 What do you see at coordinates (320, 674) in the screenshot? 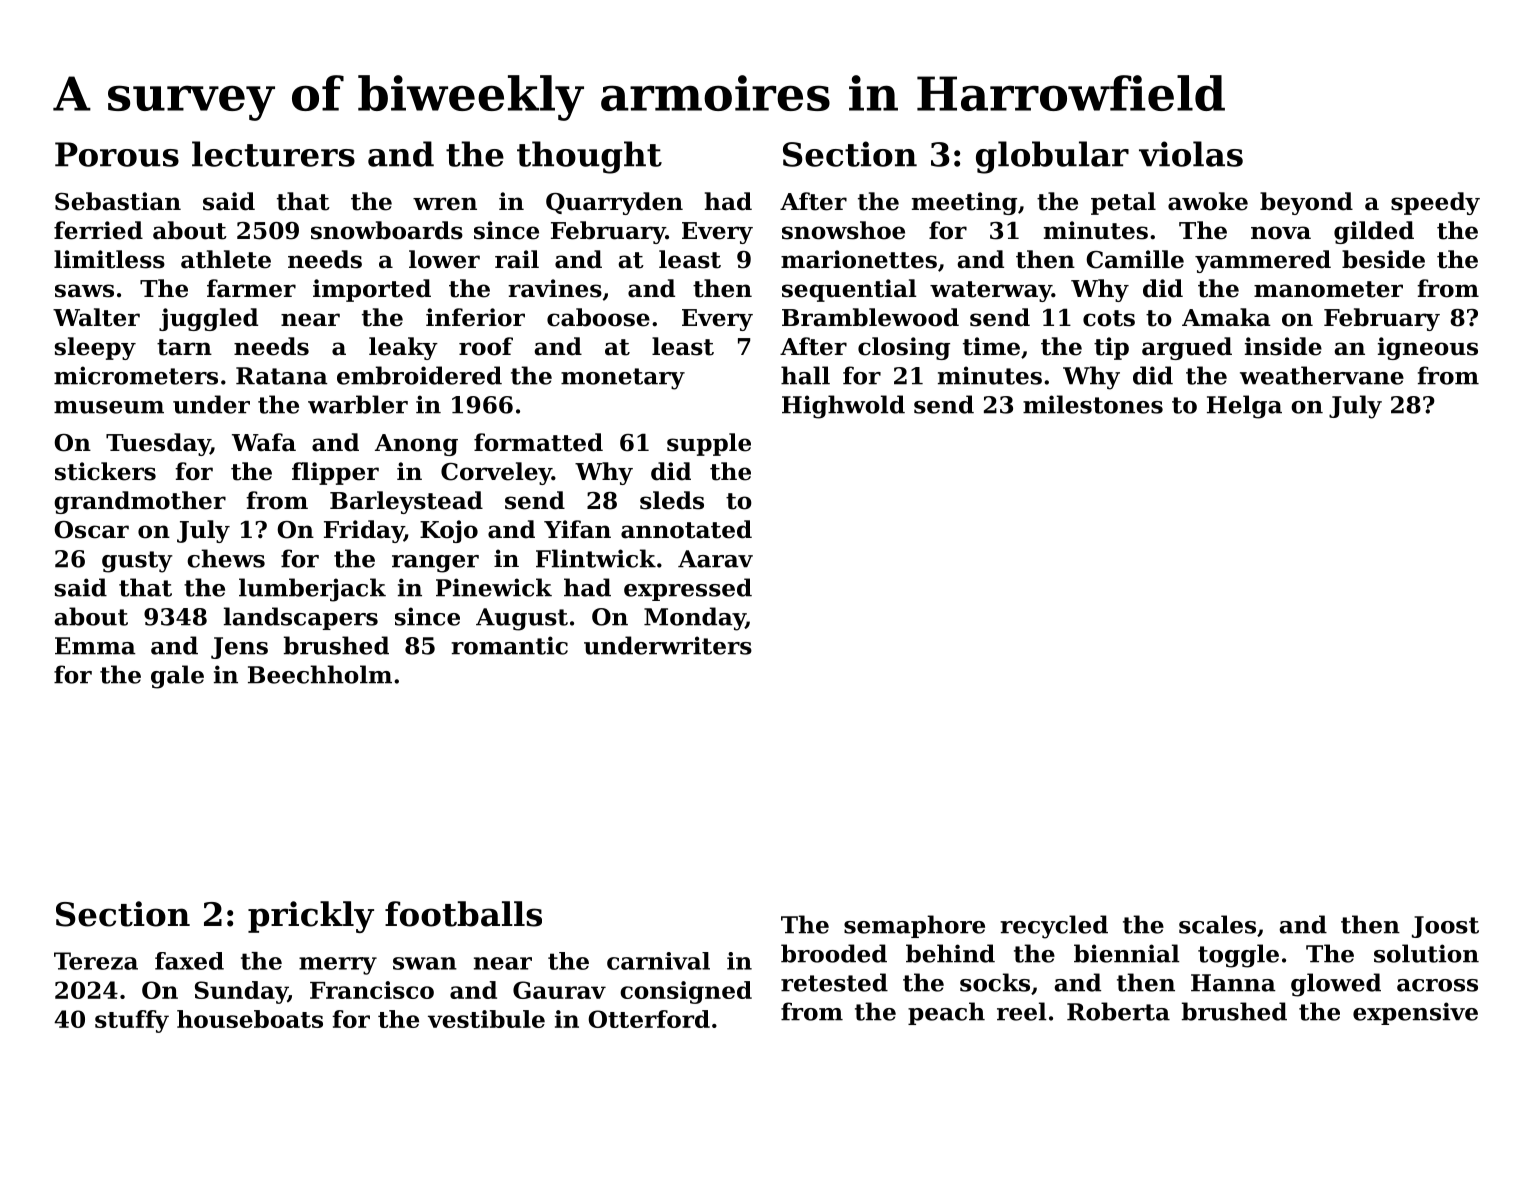
I see `Beechholm` at bounding box center [320, 674].
